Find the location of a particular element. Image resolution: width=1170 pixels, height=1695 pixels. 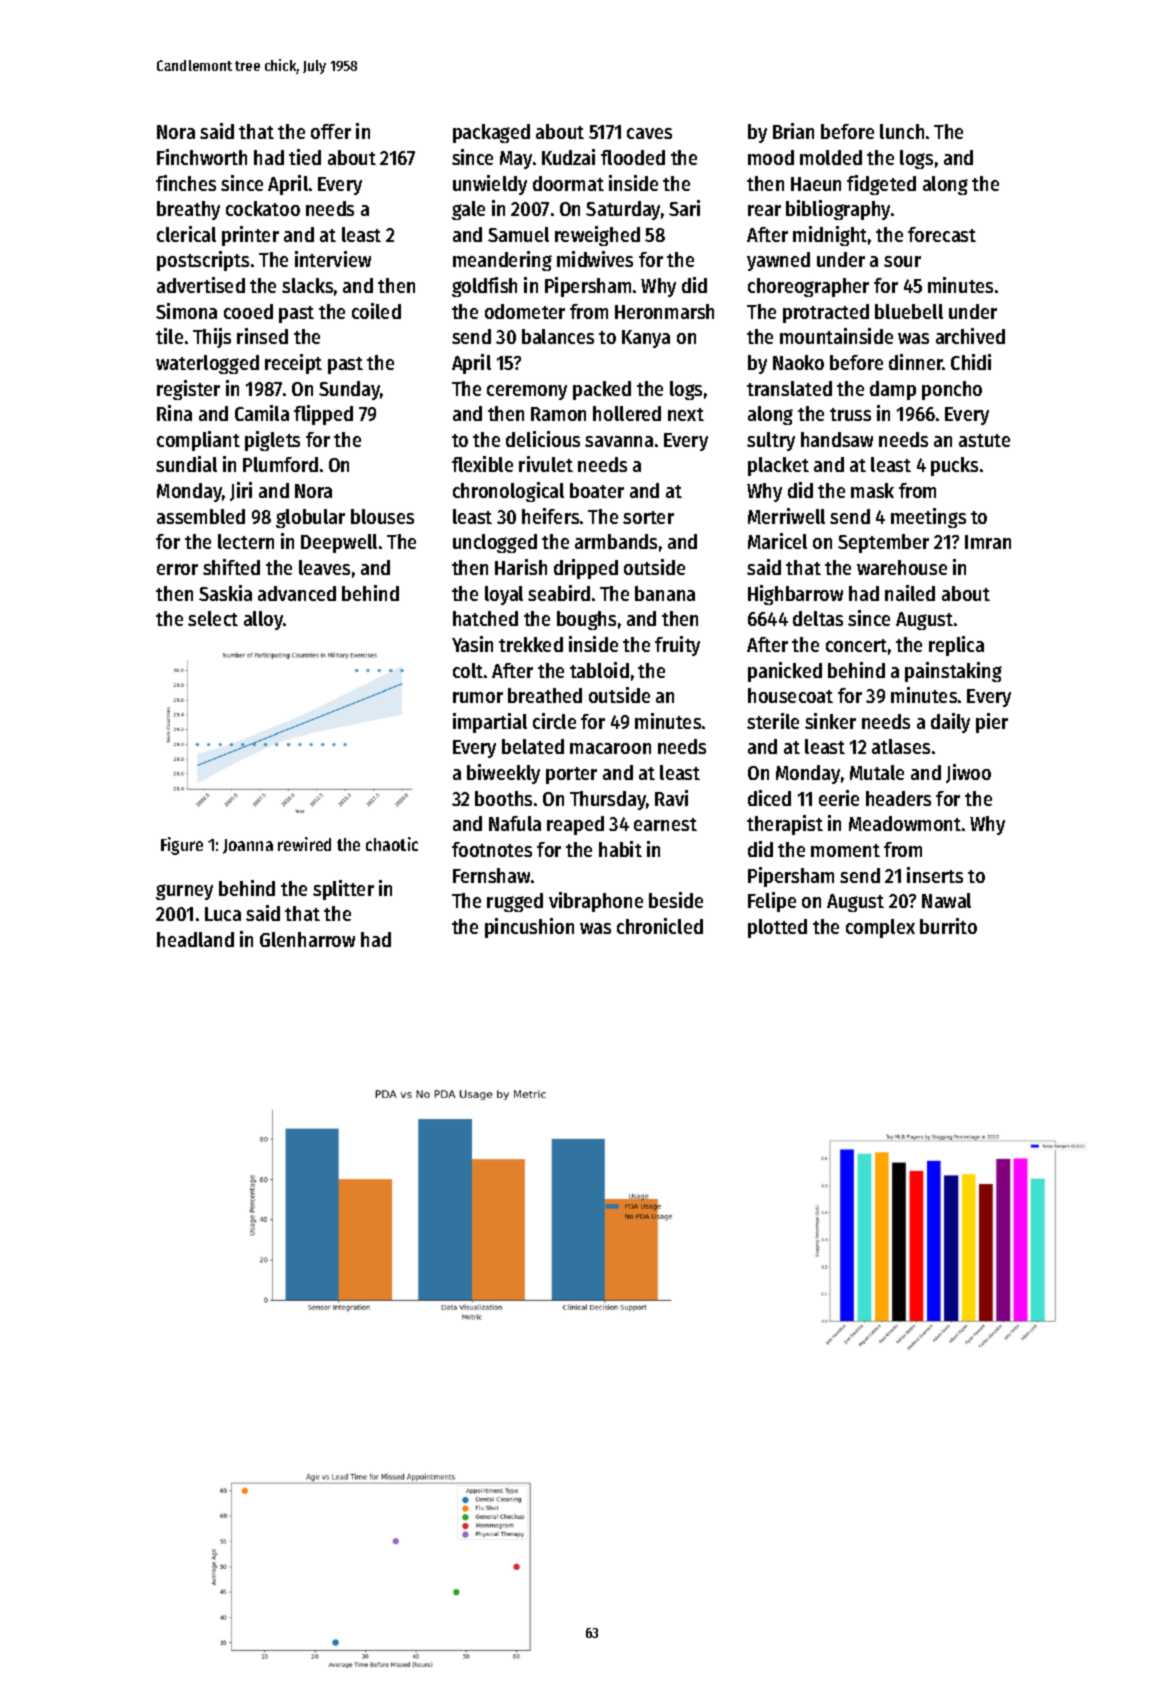

Finchworth is located at coordinates (202, 157).
